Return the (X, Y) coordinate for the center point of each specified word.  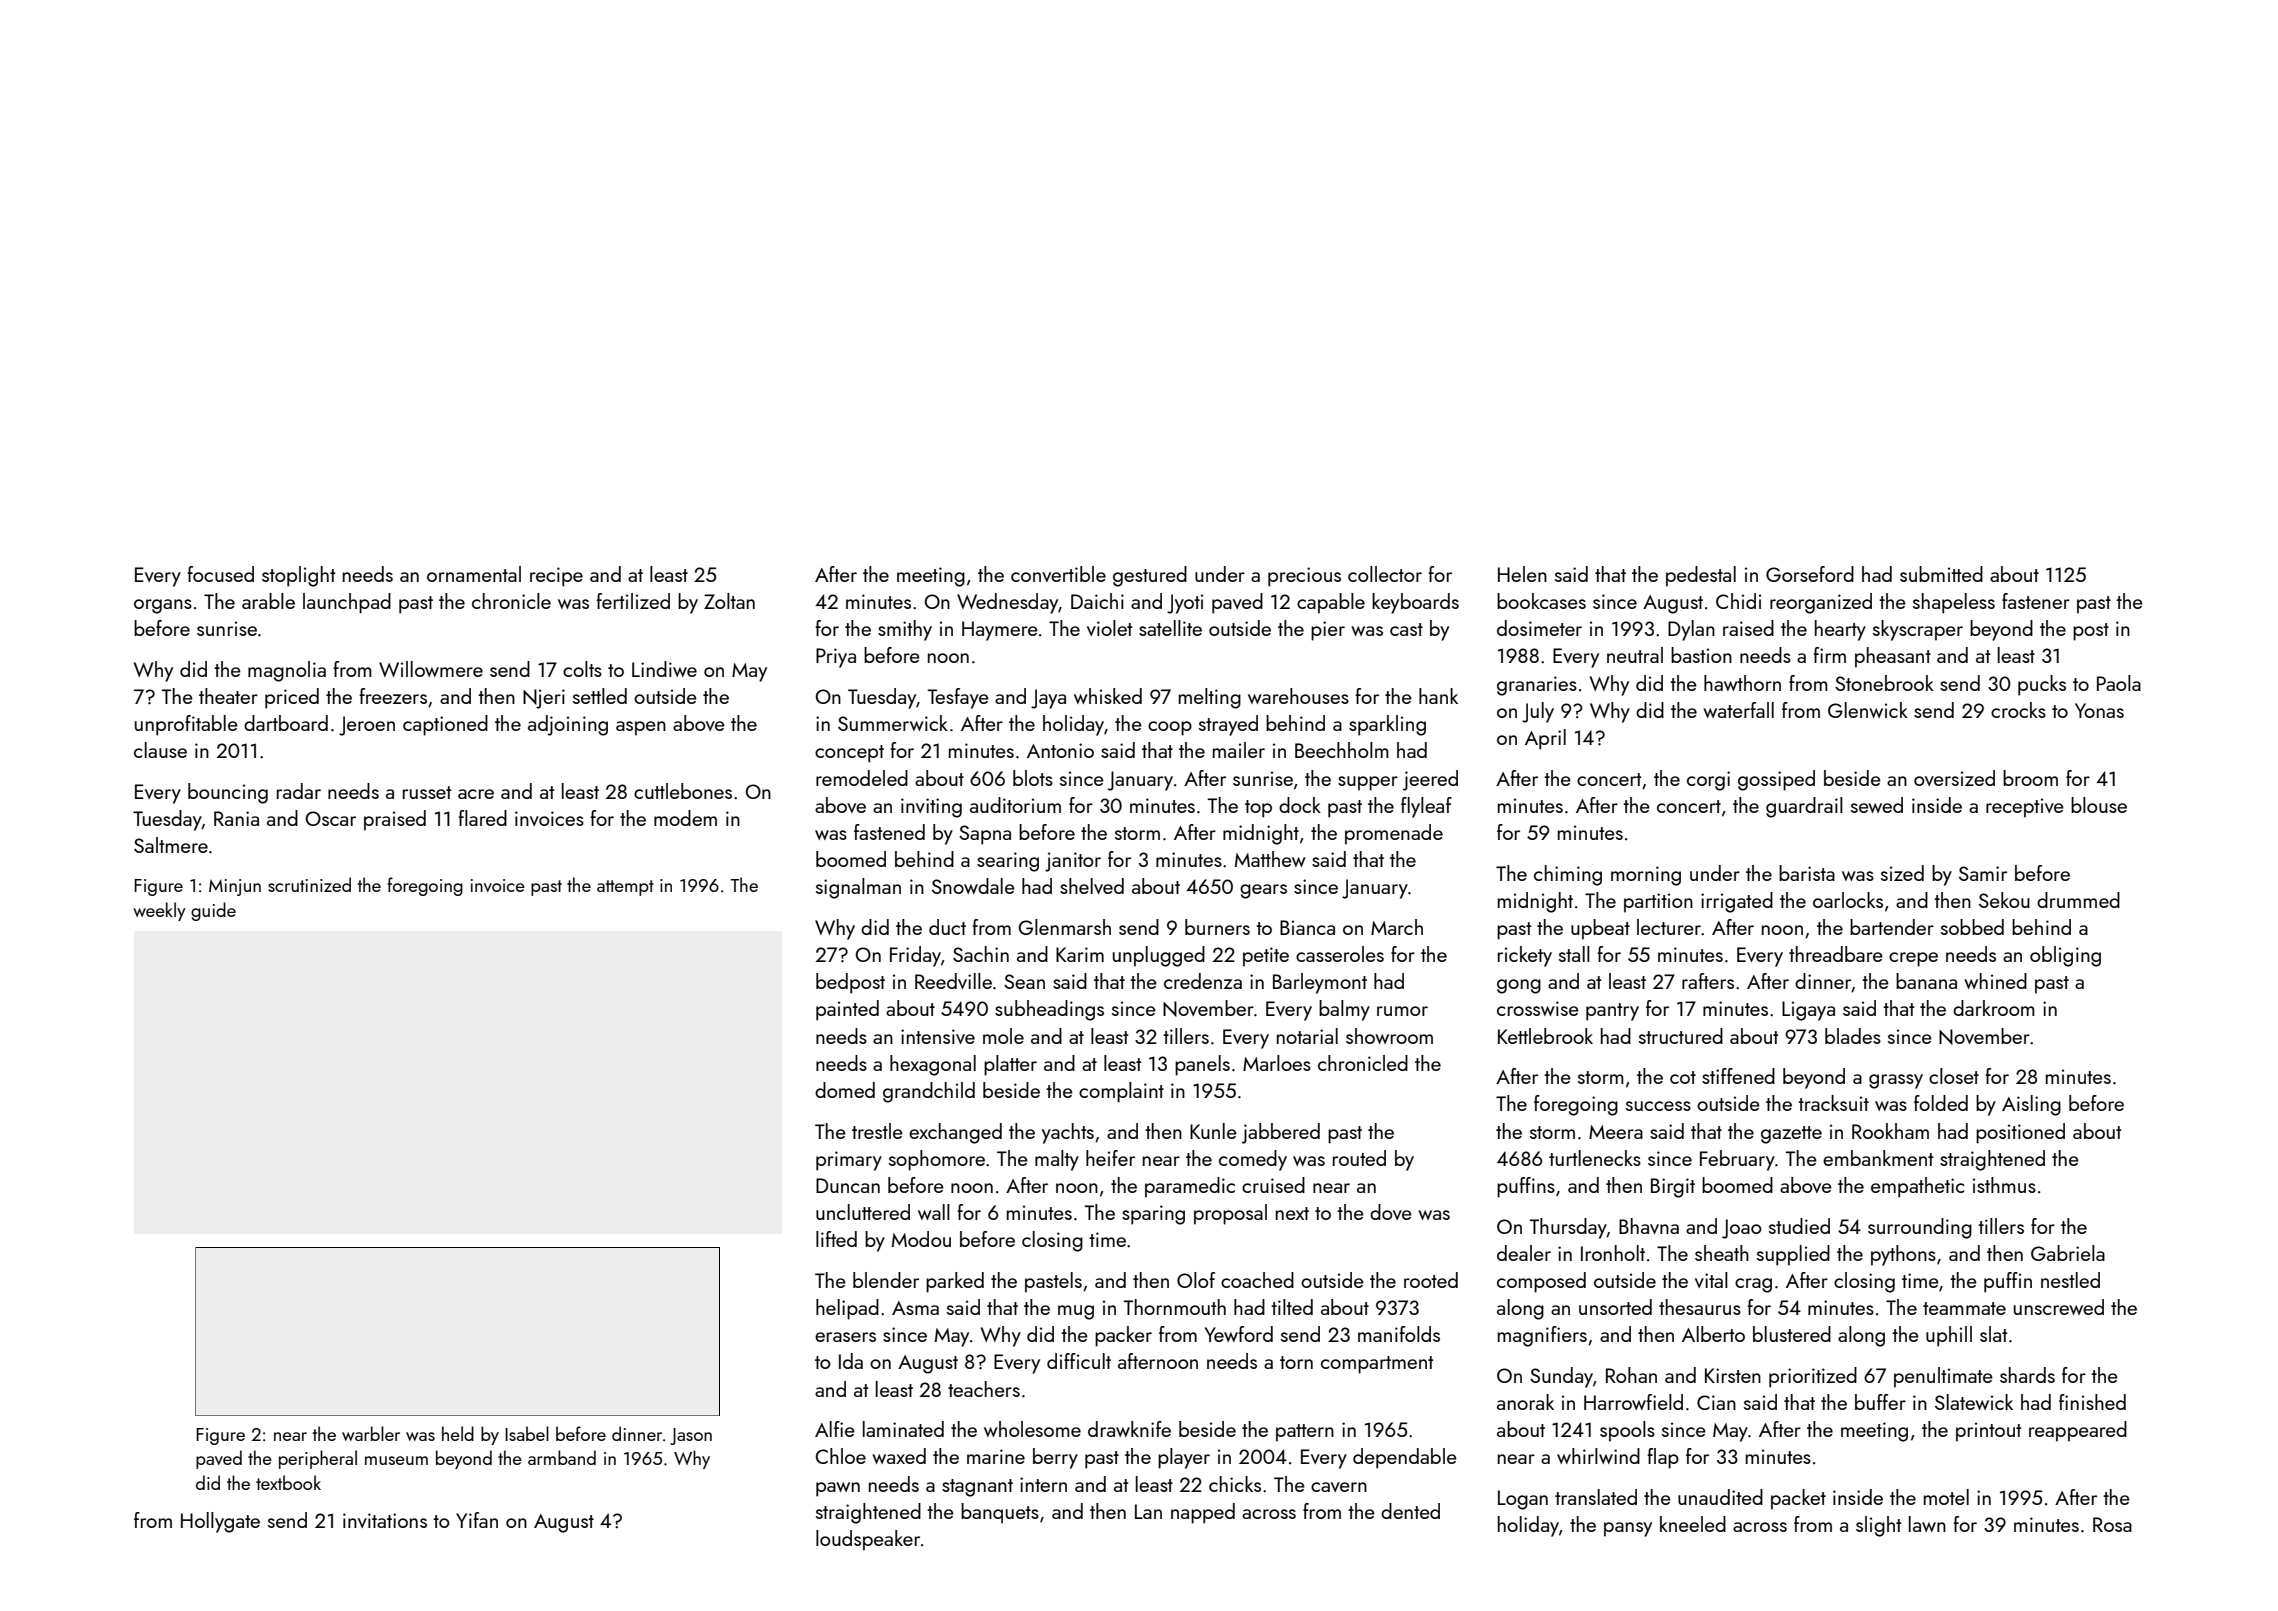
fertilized (633, 601)
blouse (2099, 805)
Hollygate (220, 1522)
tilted (1292, 1307)
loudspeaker (868, 1540)
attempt (625, 888)
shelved (1092, 886)
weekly (159, 911)
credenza (1203, 981)
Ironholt (1613, 1253)
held (458, 1433)
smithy (905, 630)
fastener (2036, 601)
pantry (1612, 1012)
